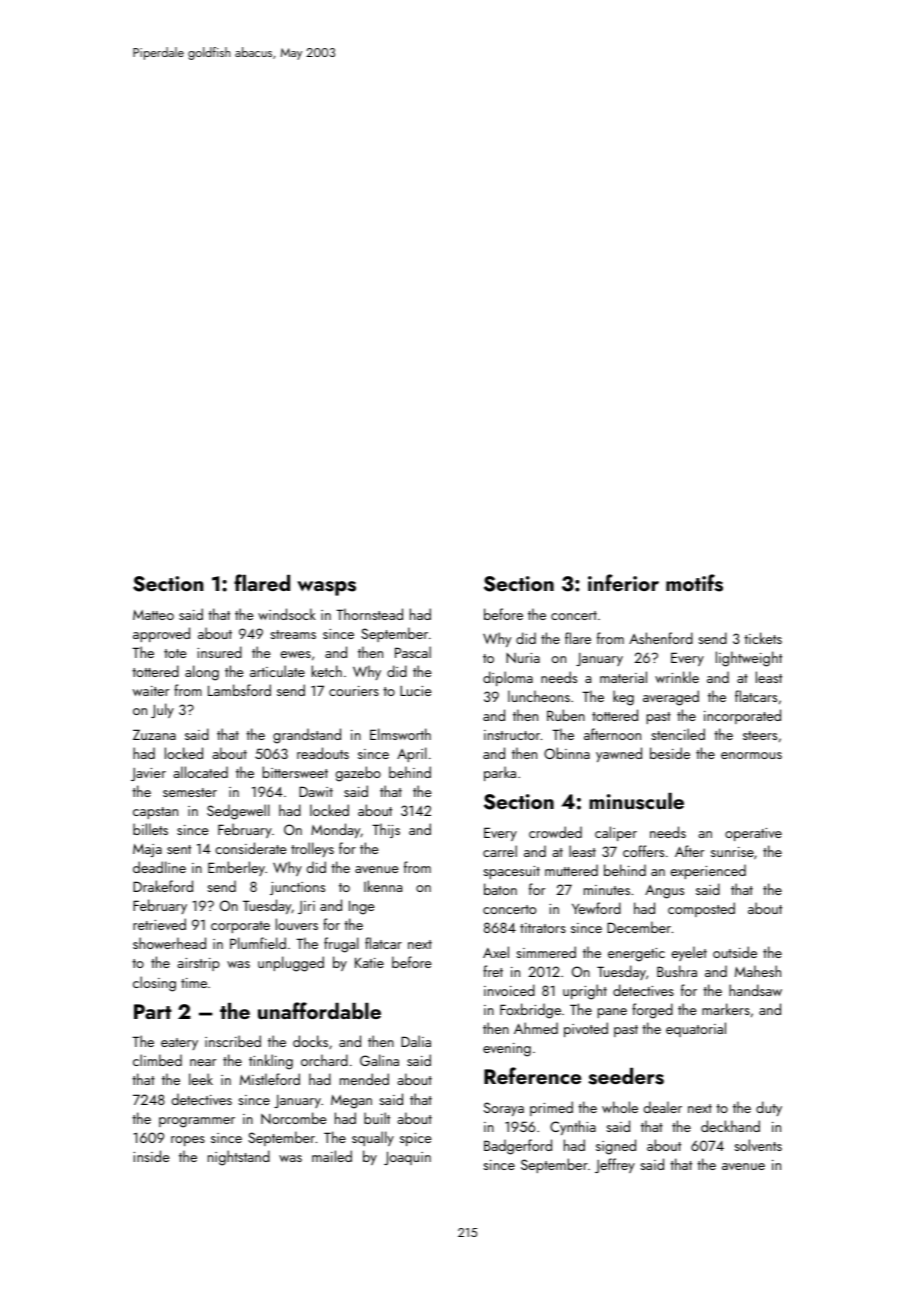  Describe the element at coordinates (670, 753) in the image. I see `beside` at that location.
